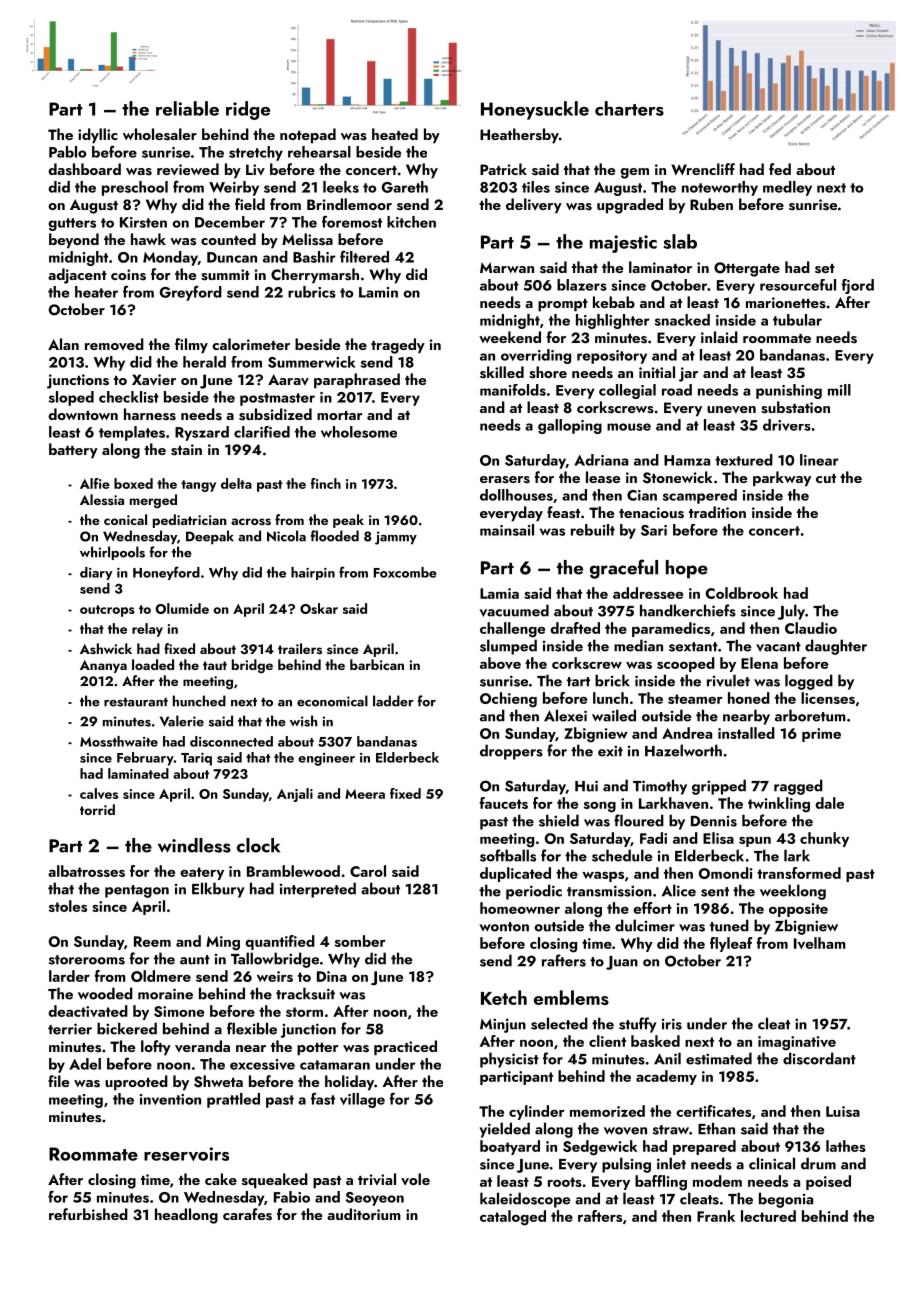 The height and width of the image is (1314, 924). I want to click on prompt, so click(563, 305).
